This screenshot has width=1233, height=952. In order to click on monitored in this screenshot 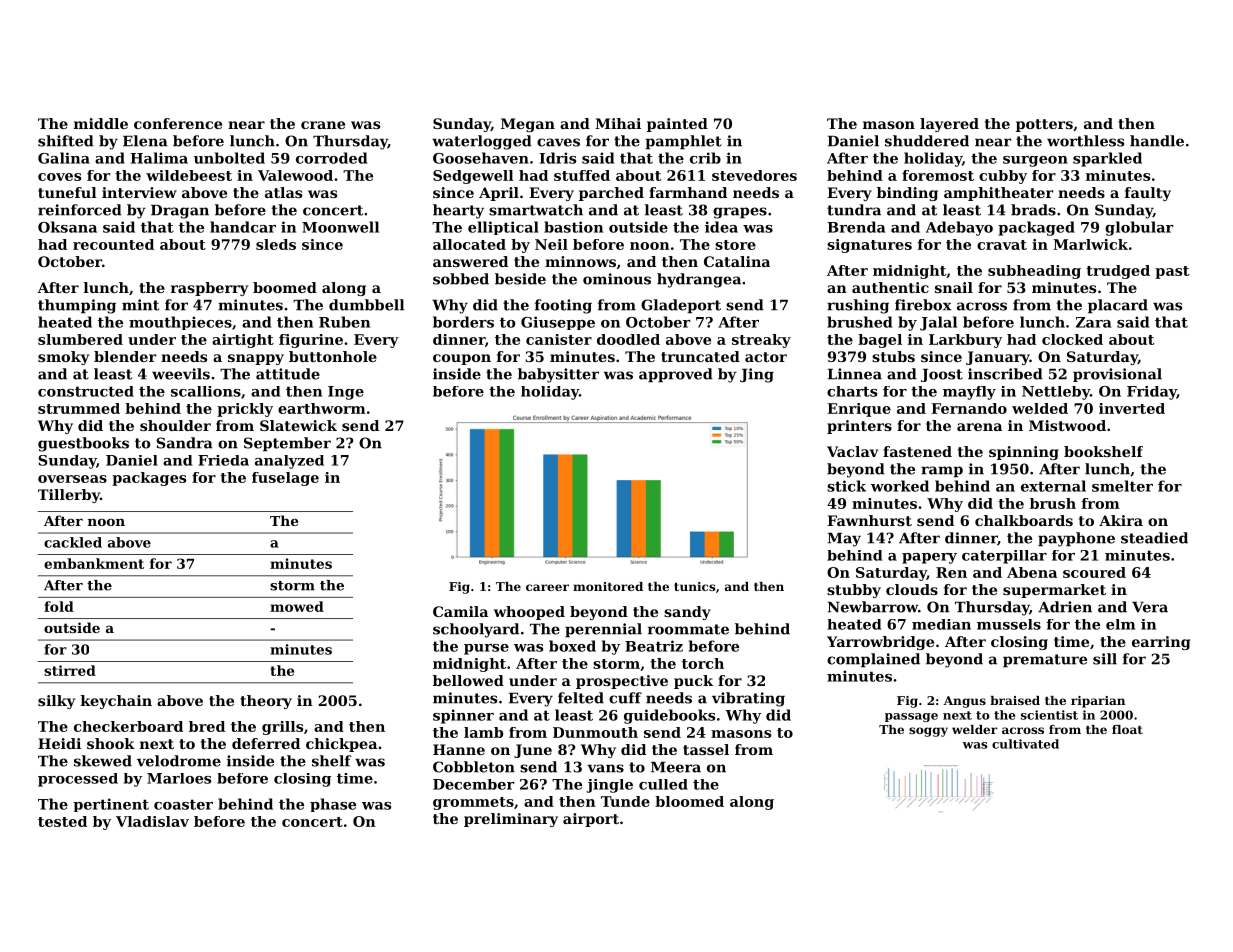, I will do `click(608, 586)`.
